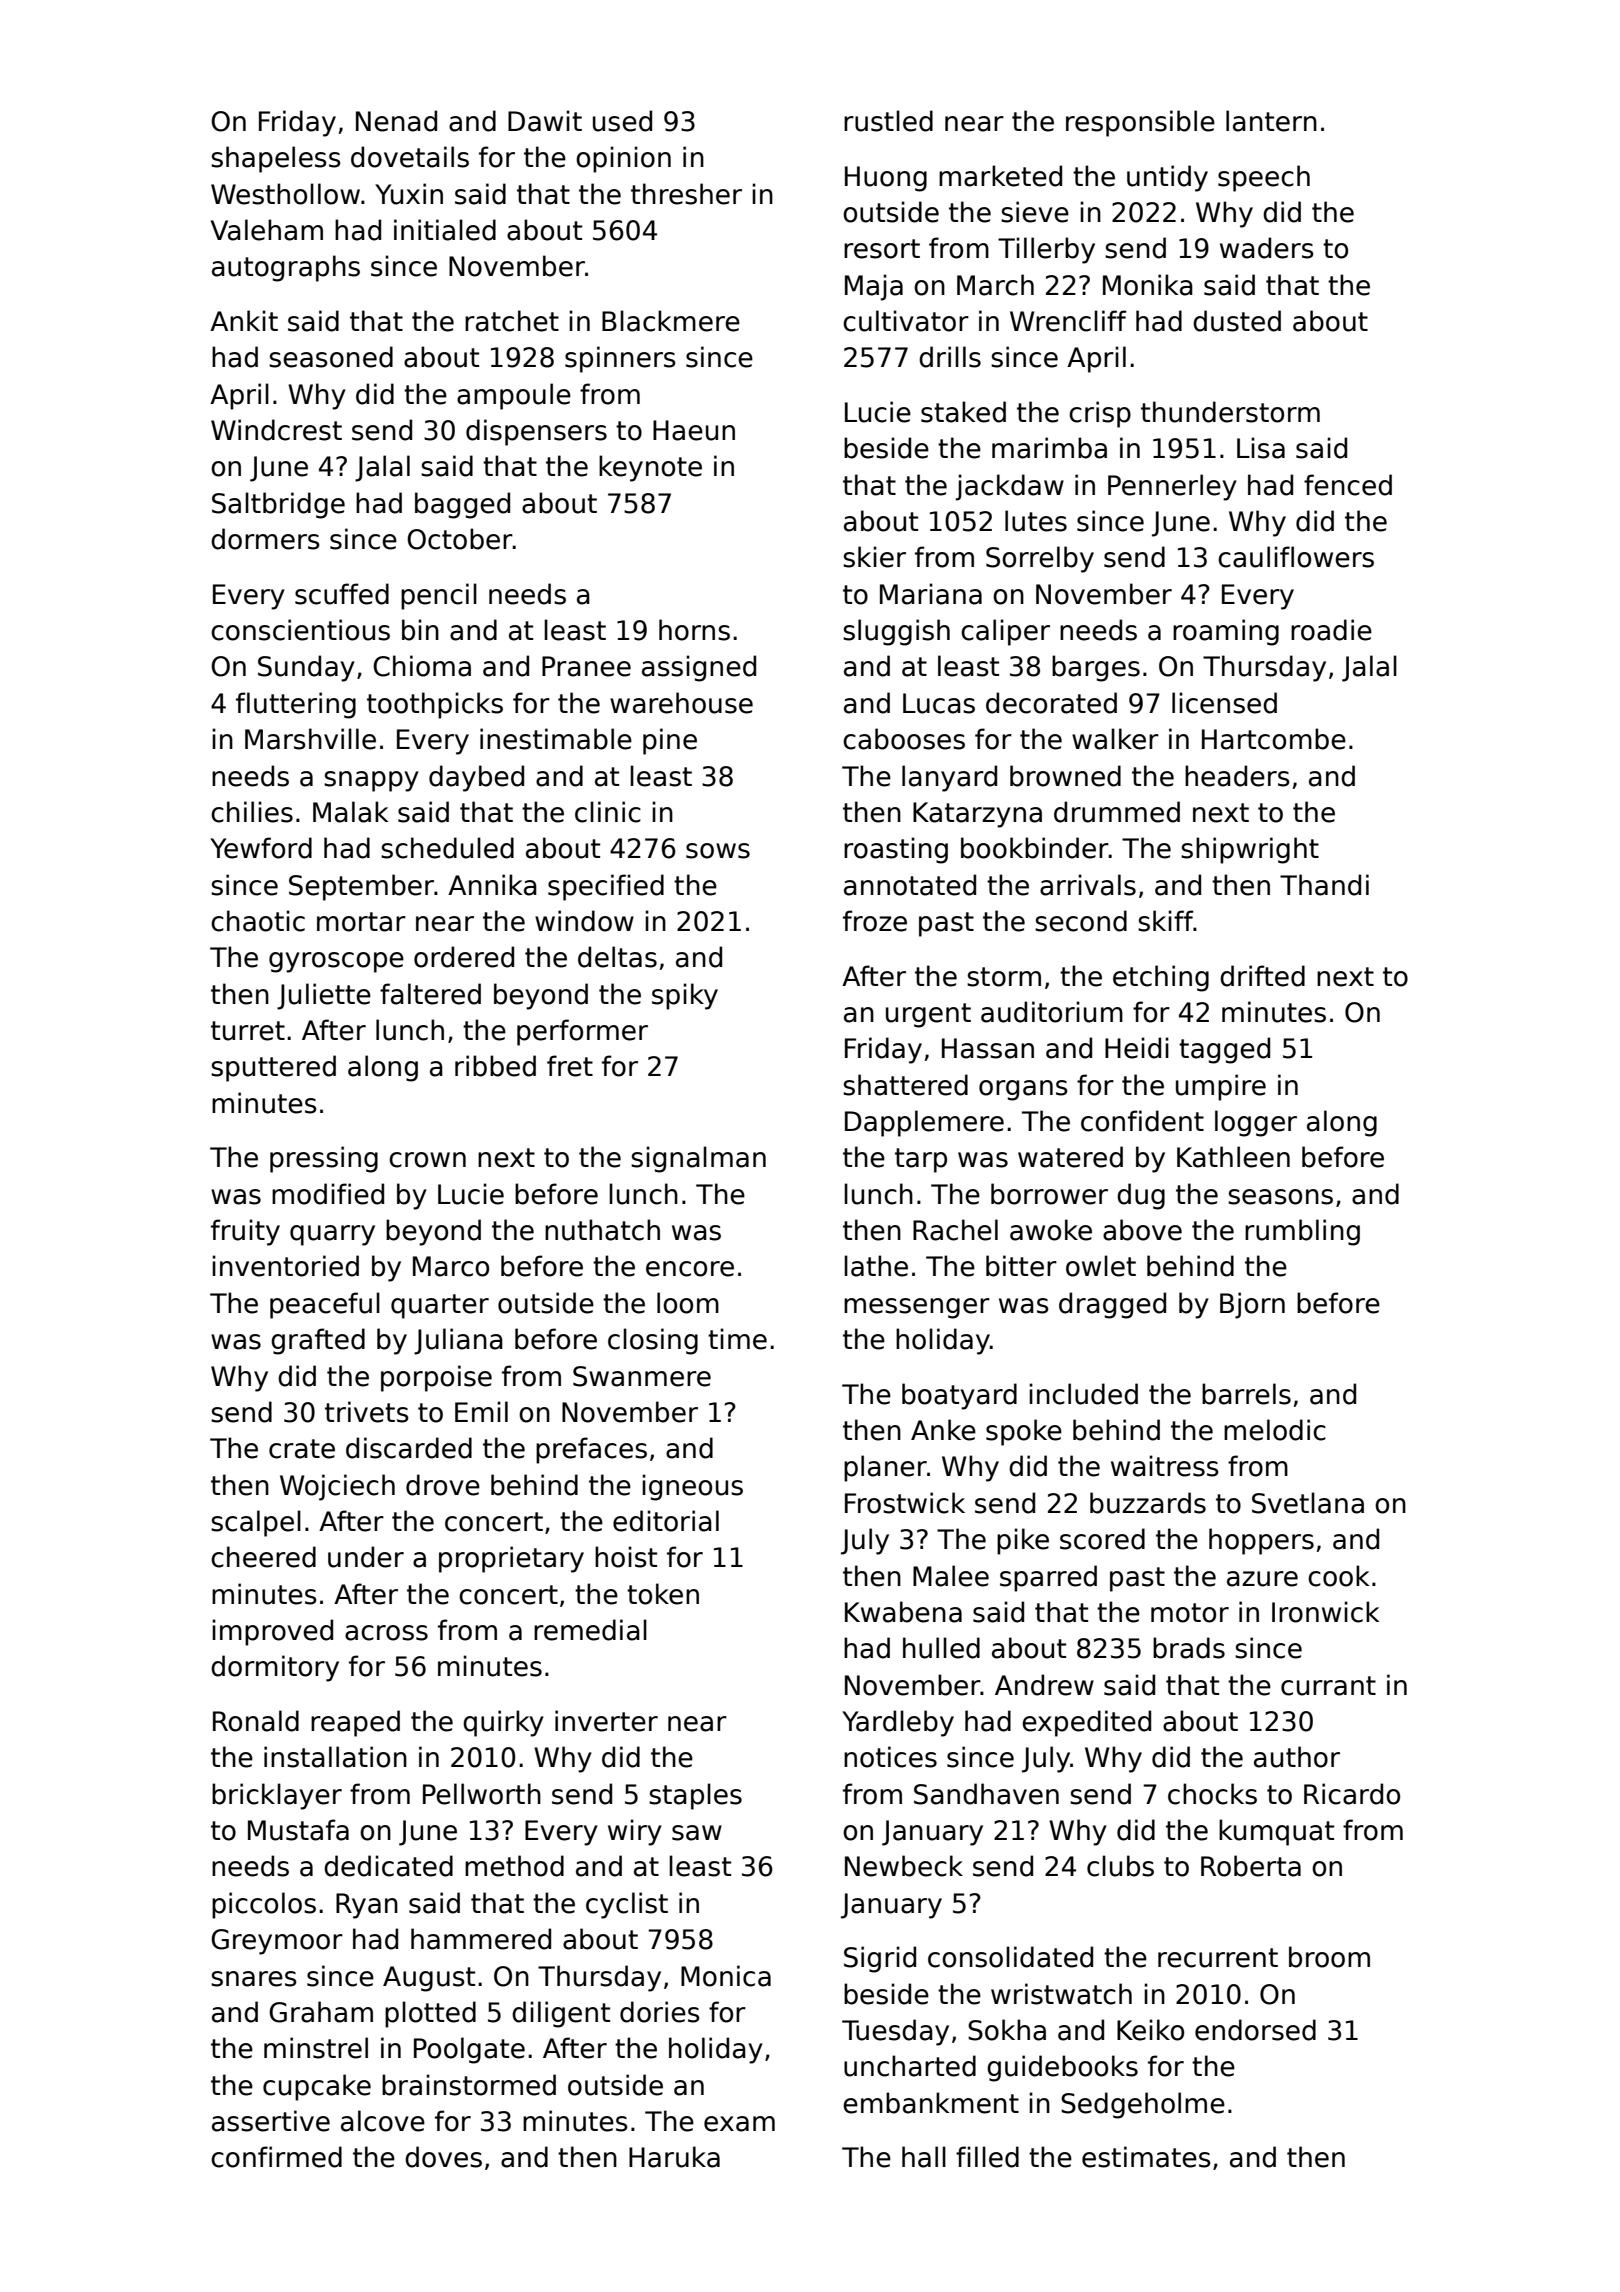  Describe the element at coordinates (995, 285) in the document. I see `March` at that location.
